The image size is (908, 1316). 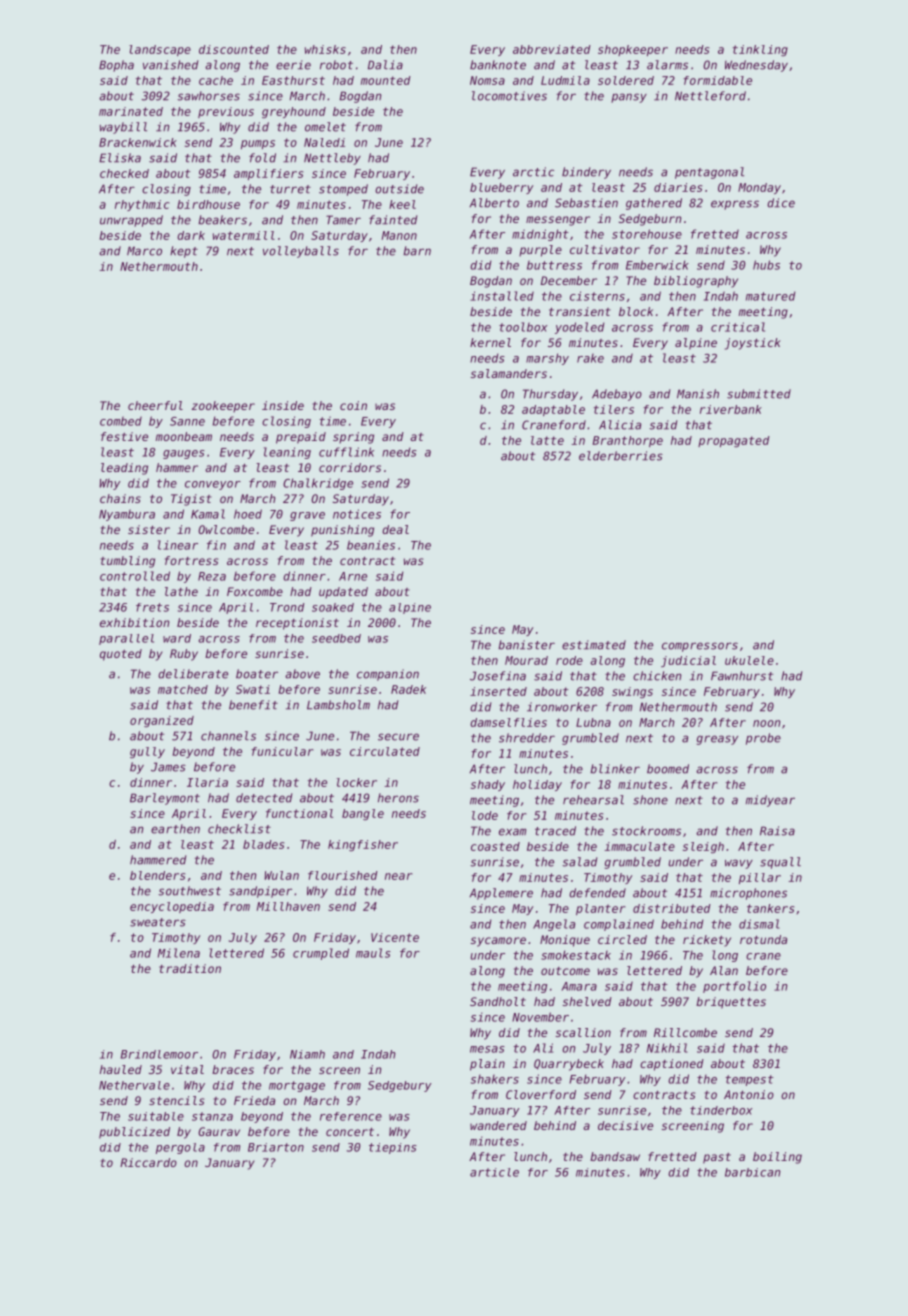 What do you see at coordinates (234, 49) in the screenshot?
I see `discounted` at bounding box center [234, 49].
